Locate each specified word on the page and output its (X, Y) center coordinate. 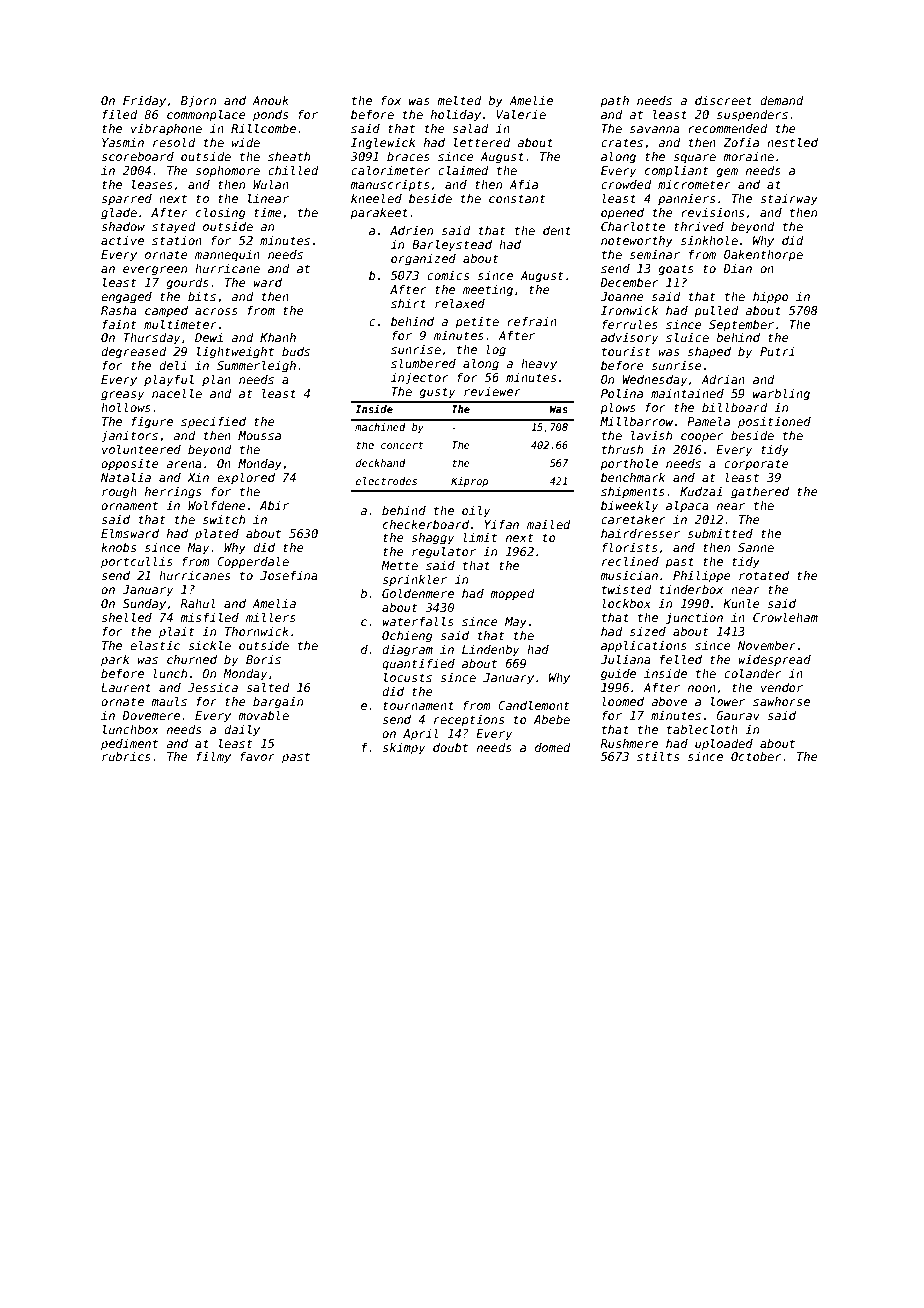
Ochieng (407, 637)
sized (648, 631)
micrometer (694, 184)
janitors (129, 437)
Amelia (274, 603)
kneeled (376, 198)
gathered (760, 493)
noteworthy (637, 242)
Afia (523, 184)
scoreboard (137, 156)
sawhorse (781, 701)
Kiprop (469, 482)
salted (268, 687)
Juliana (625, 659)
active (122, 240)
